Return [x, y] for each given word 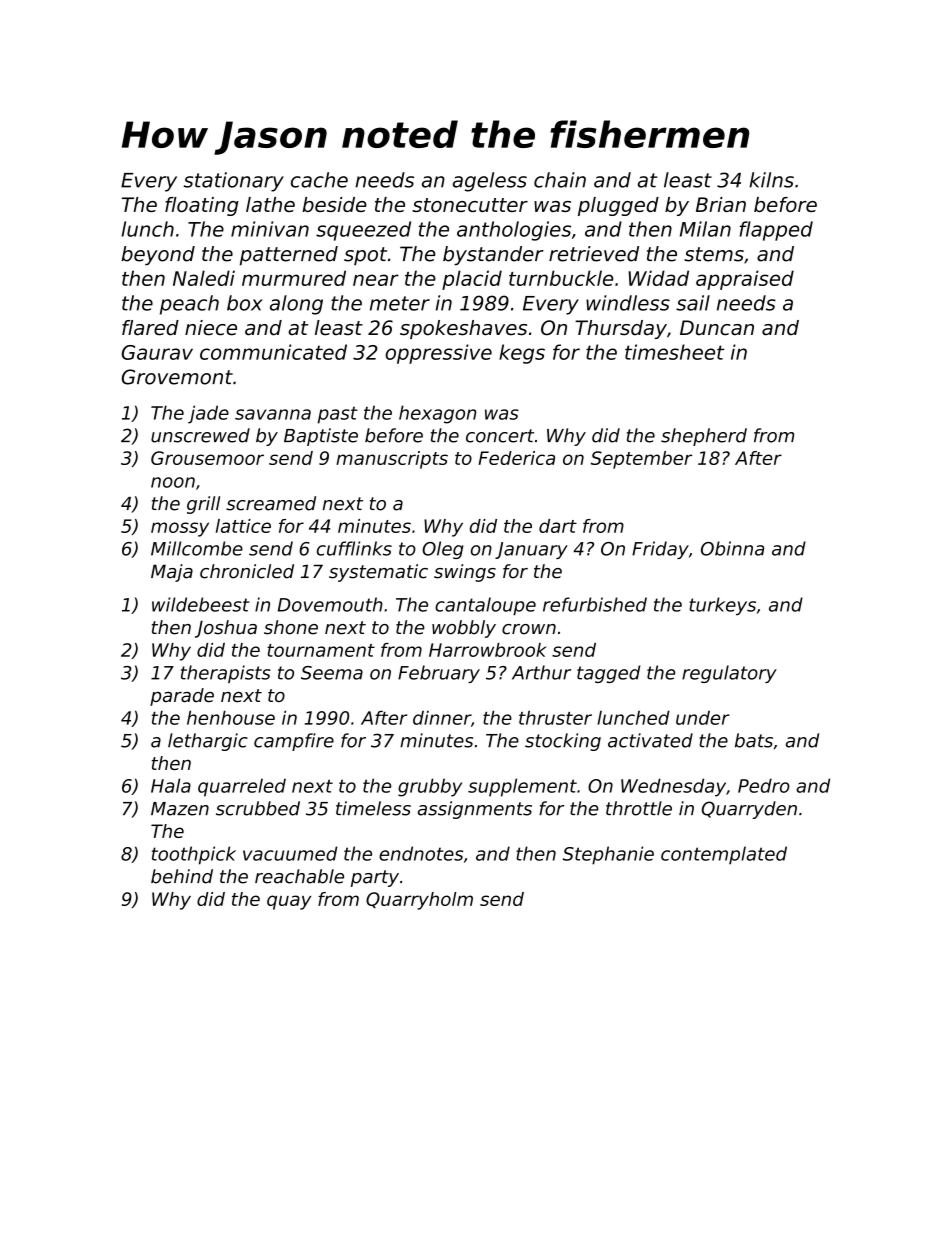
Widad [658, 278]
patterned [289, 256]
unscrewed [200, 435]
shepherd [704, 437]
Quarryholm [419, 901]
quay [289, 902]
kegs [522, 354]
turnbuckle [561, 278]
